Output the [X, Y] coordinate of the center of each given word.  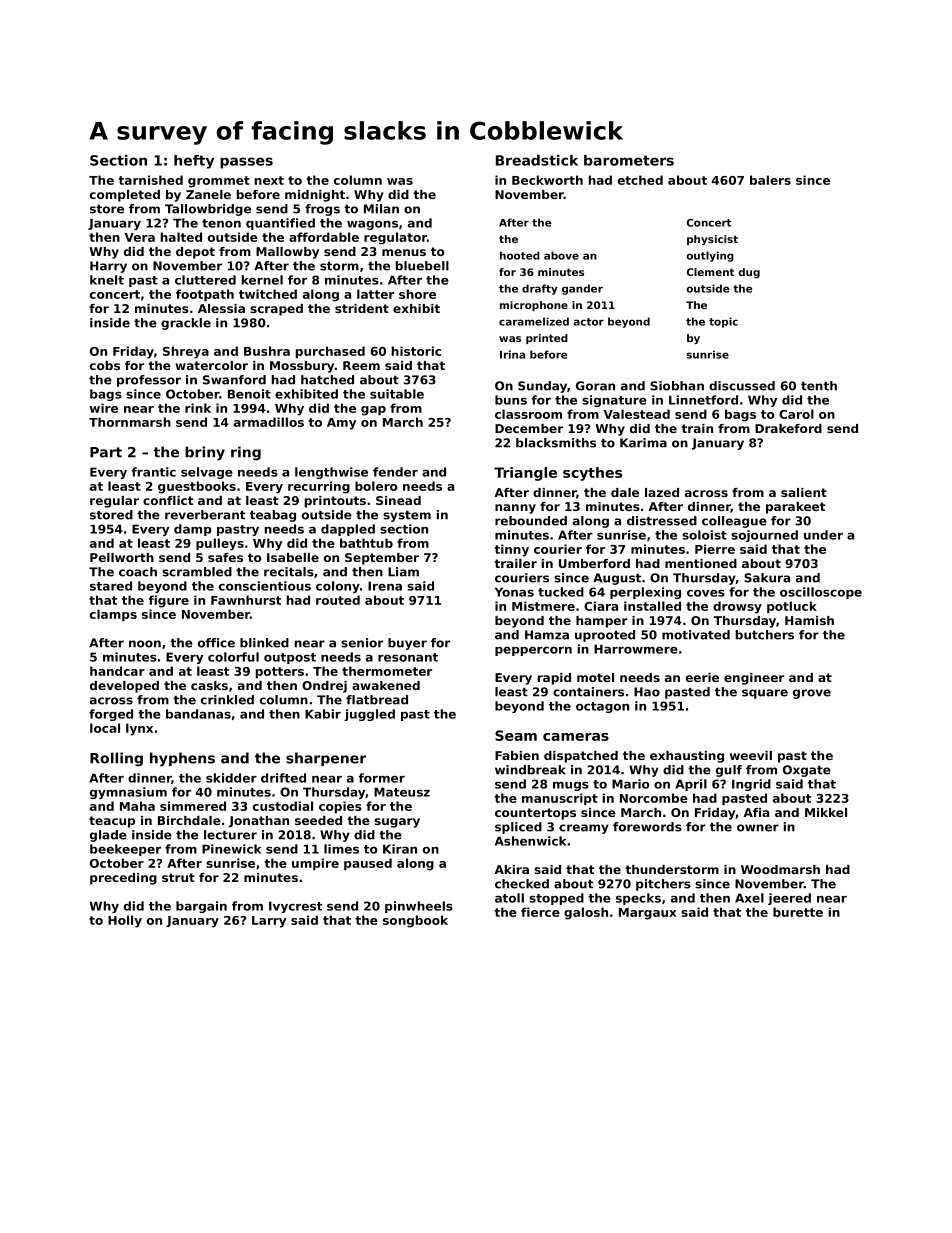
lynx [139, 729]
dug [749, 273]
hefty [194, 162]
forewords [647, 827]
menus [404, 252]
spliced [518, 828]
